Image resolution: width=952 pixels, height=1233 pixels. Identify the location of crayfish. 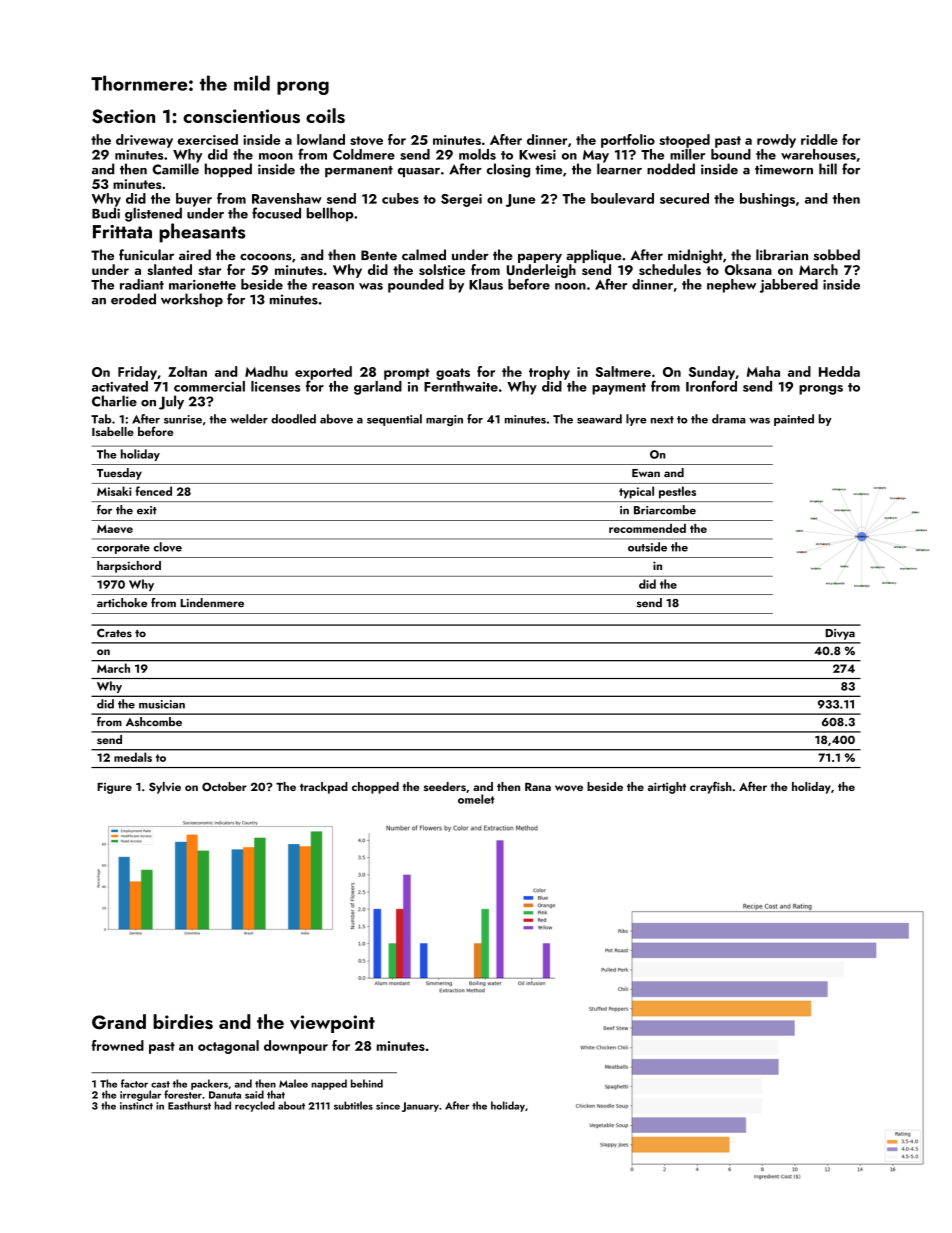
(711, 787).
